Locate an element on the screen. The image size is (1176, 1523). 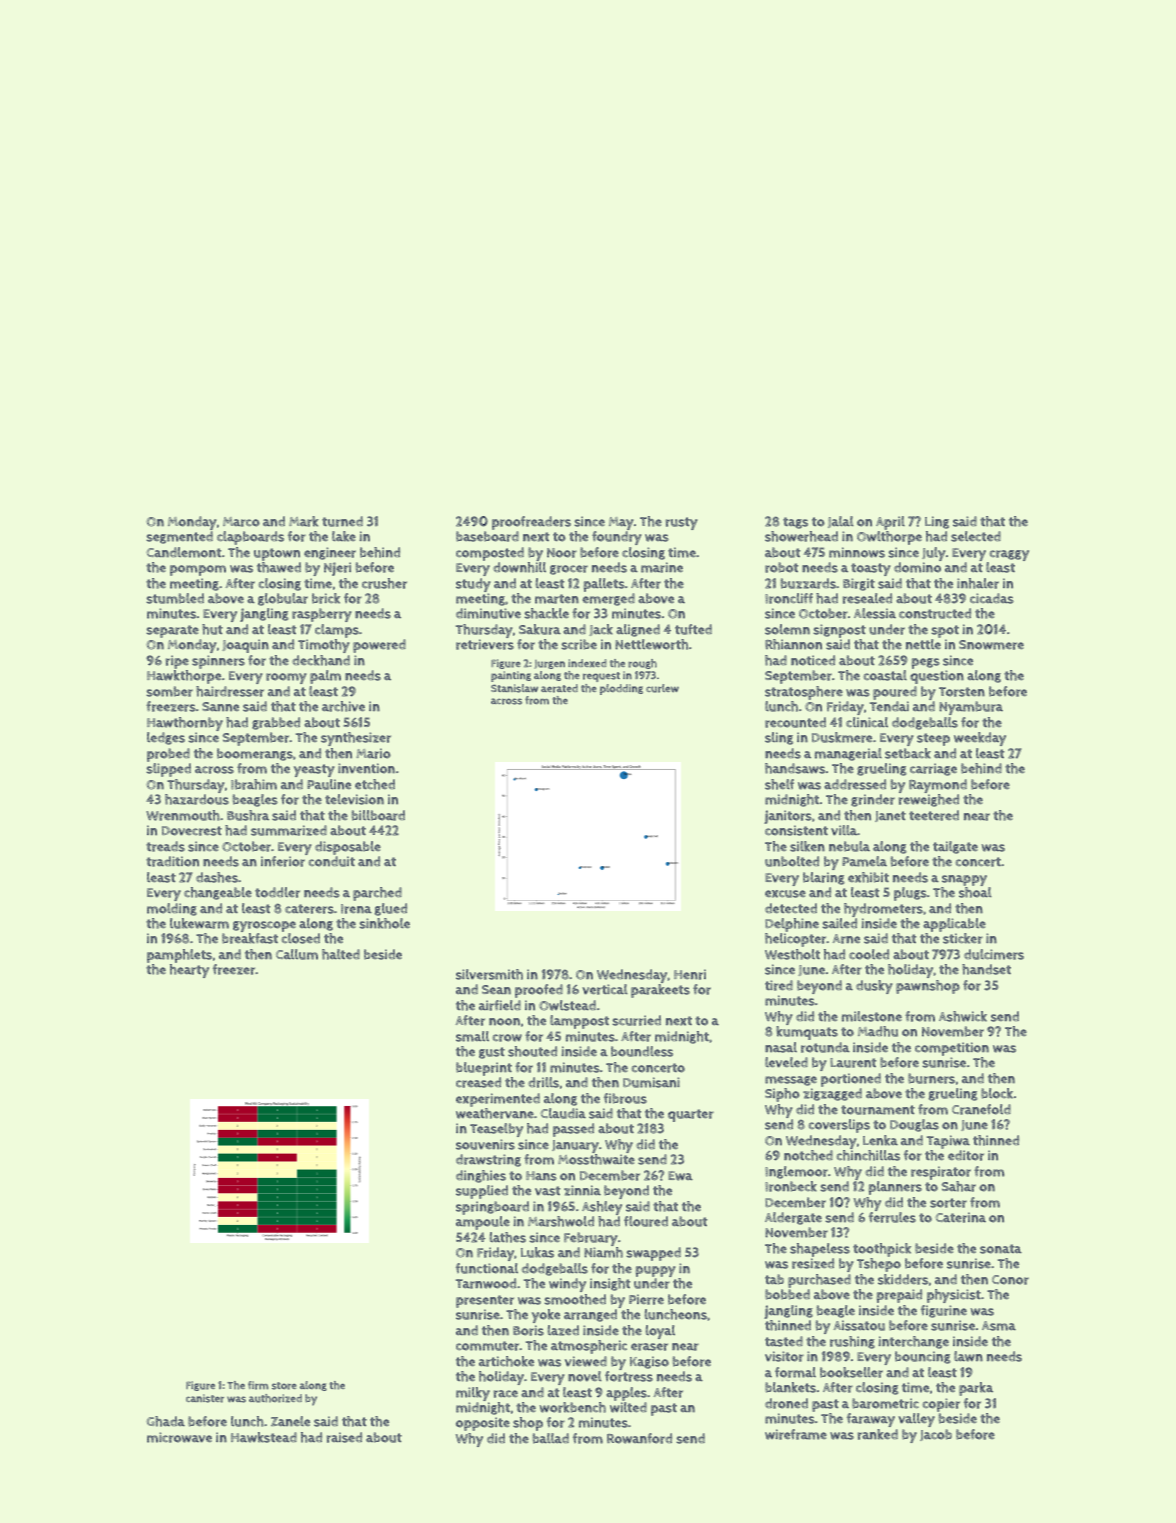
parakeets is located at coordinates (660, 991).
